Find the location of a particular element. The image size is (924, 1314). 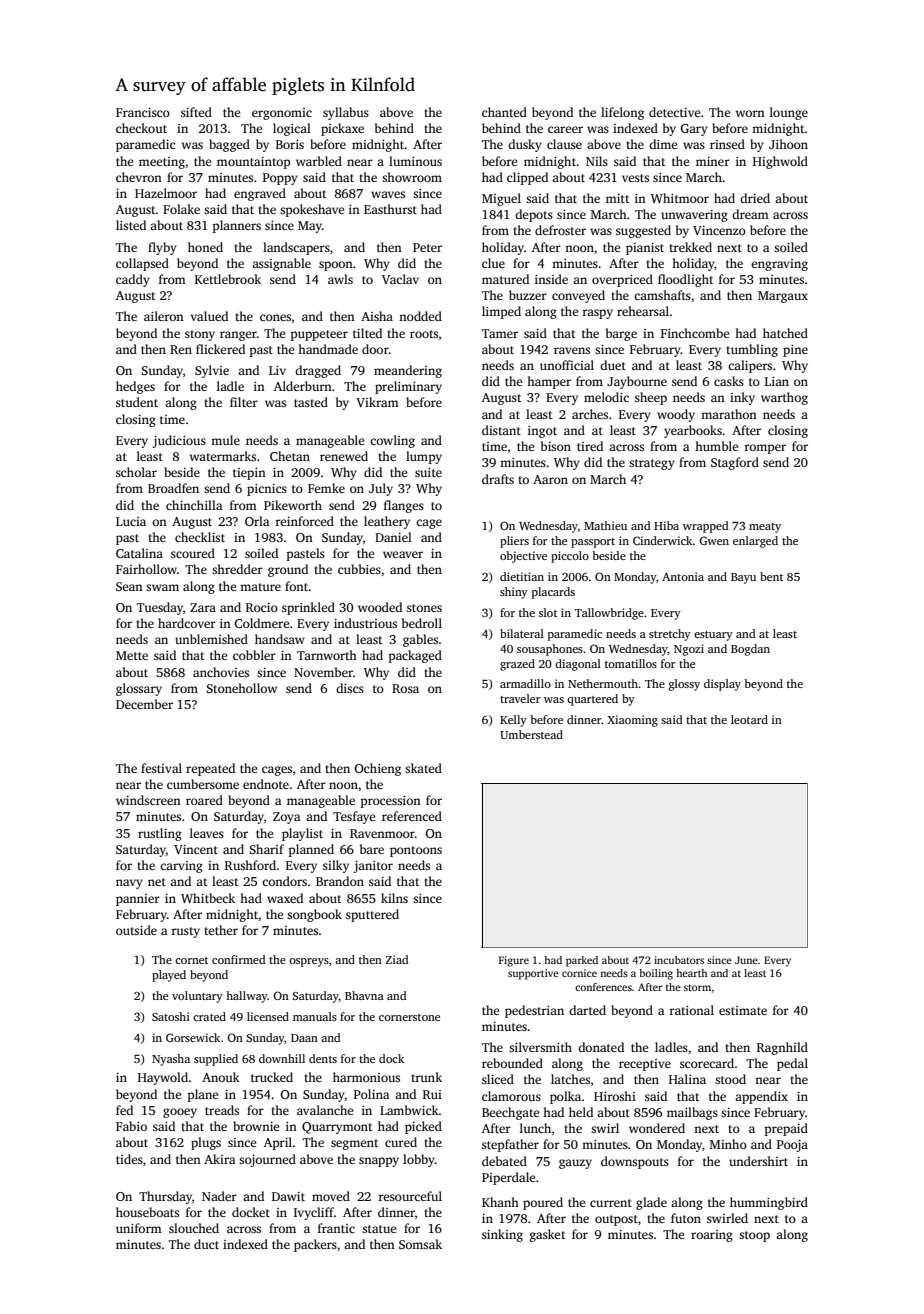

uniform is located at coordinates (139, 1228).
